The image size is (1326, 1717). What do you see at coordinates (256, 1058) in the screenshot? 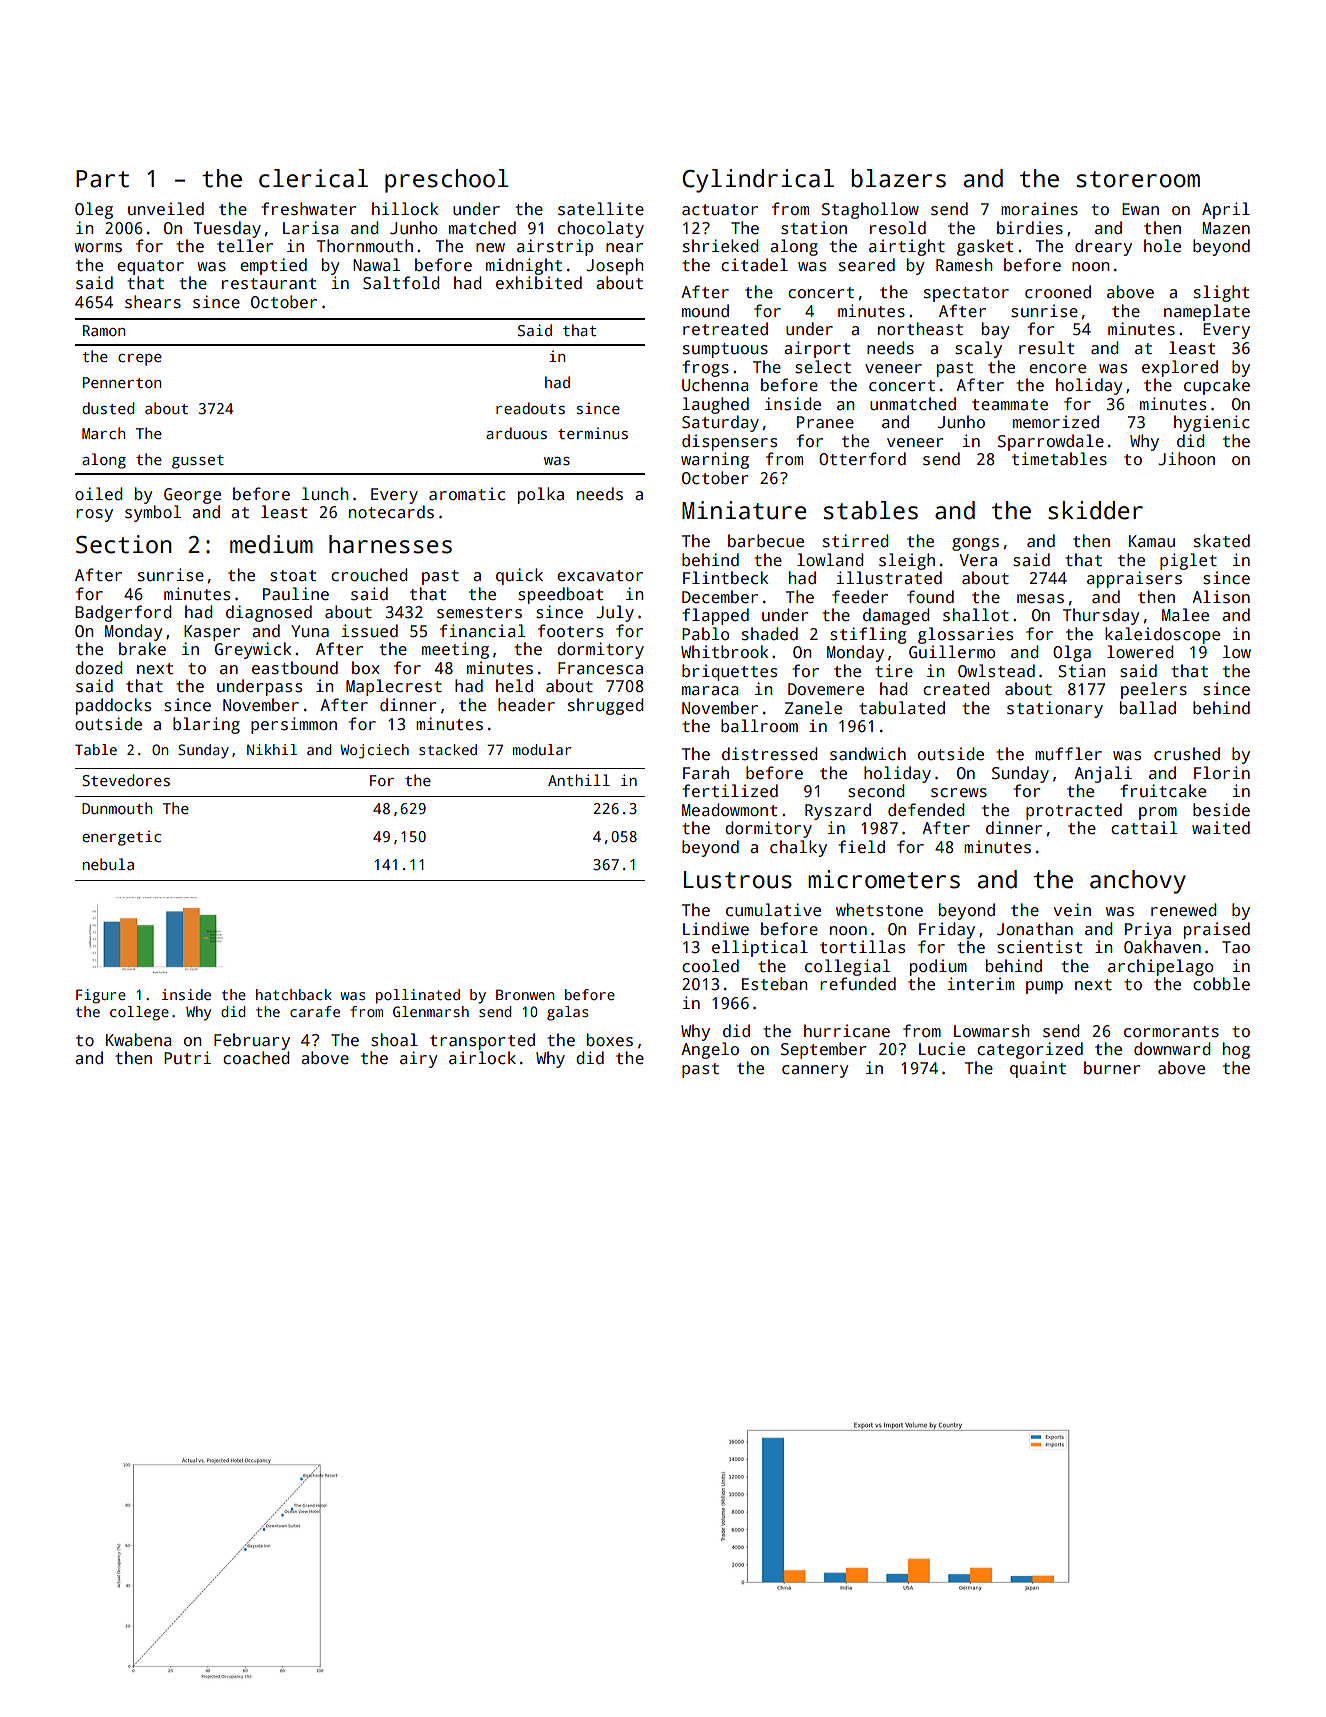
I see `coached` at bounding box center [256, 1058].
